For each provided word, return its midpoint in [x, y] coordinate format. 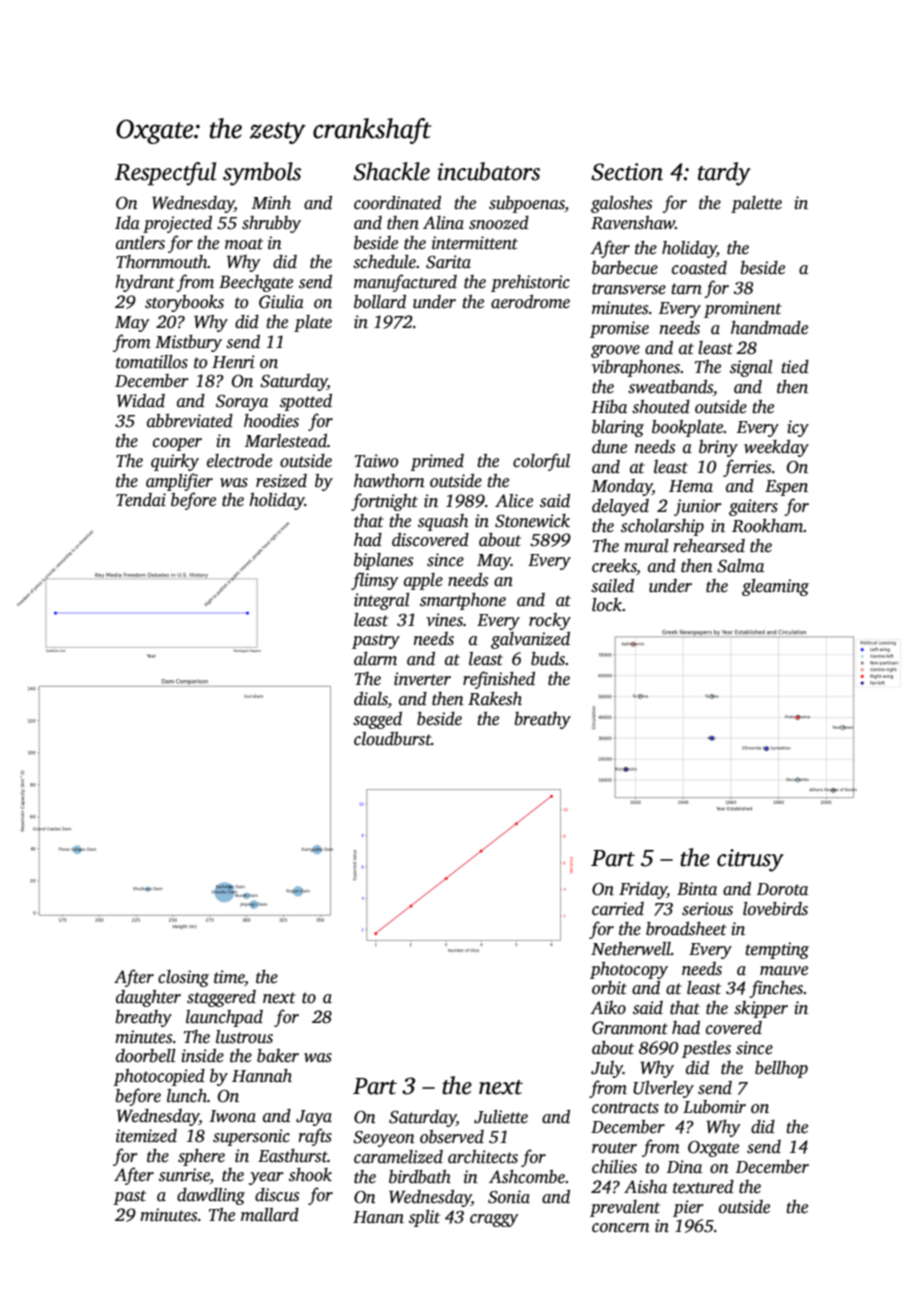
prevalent [625, 1208]
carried [618, 909]
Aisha [645, 1187]
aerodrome [530, 302]
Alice [514, 501]
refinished [499, 680]
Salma [740, 566]
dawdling [211, 1196]
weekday [776, 448]
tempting [777, 950]
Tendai [141, 500]
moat [244, 244]
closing [183, 978]
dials [371, 700]
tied [795, 367]
